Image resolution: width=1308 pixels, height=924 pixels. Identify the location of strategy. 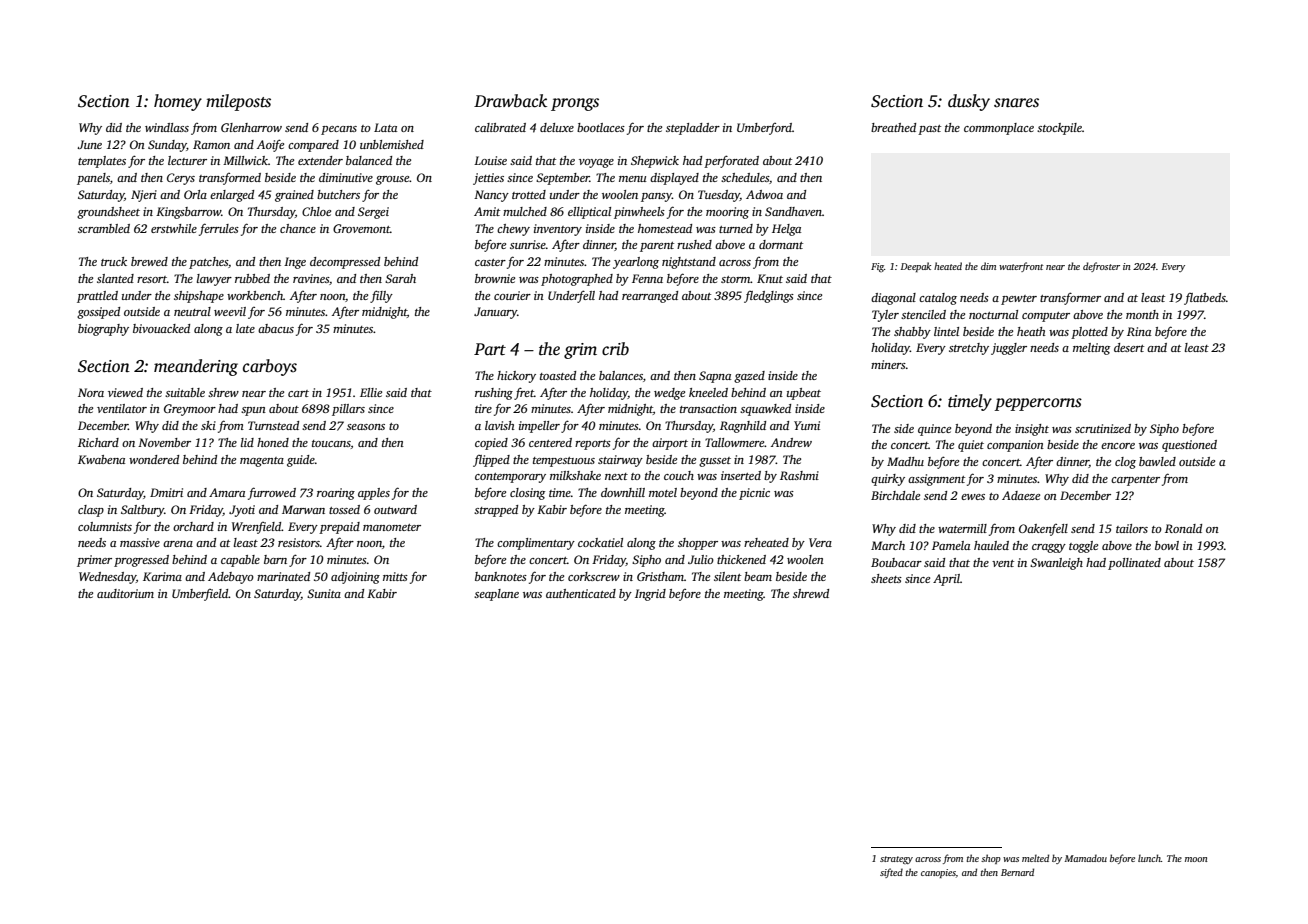
(896, 860).
